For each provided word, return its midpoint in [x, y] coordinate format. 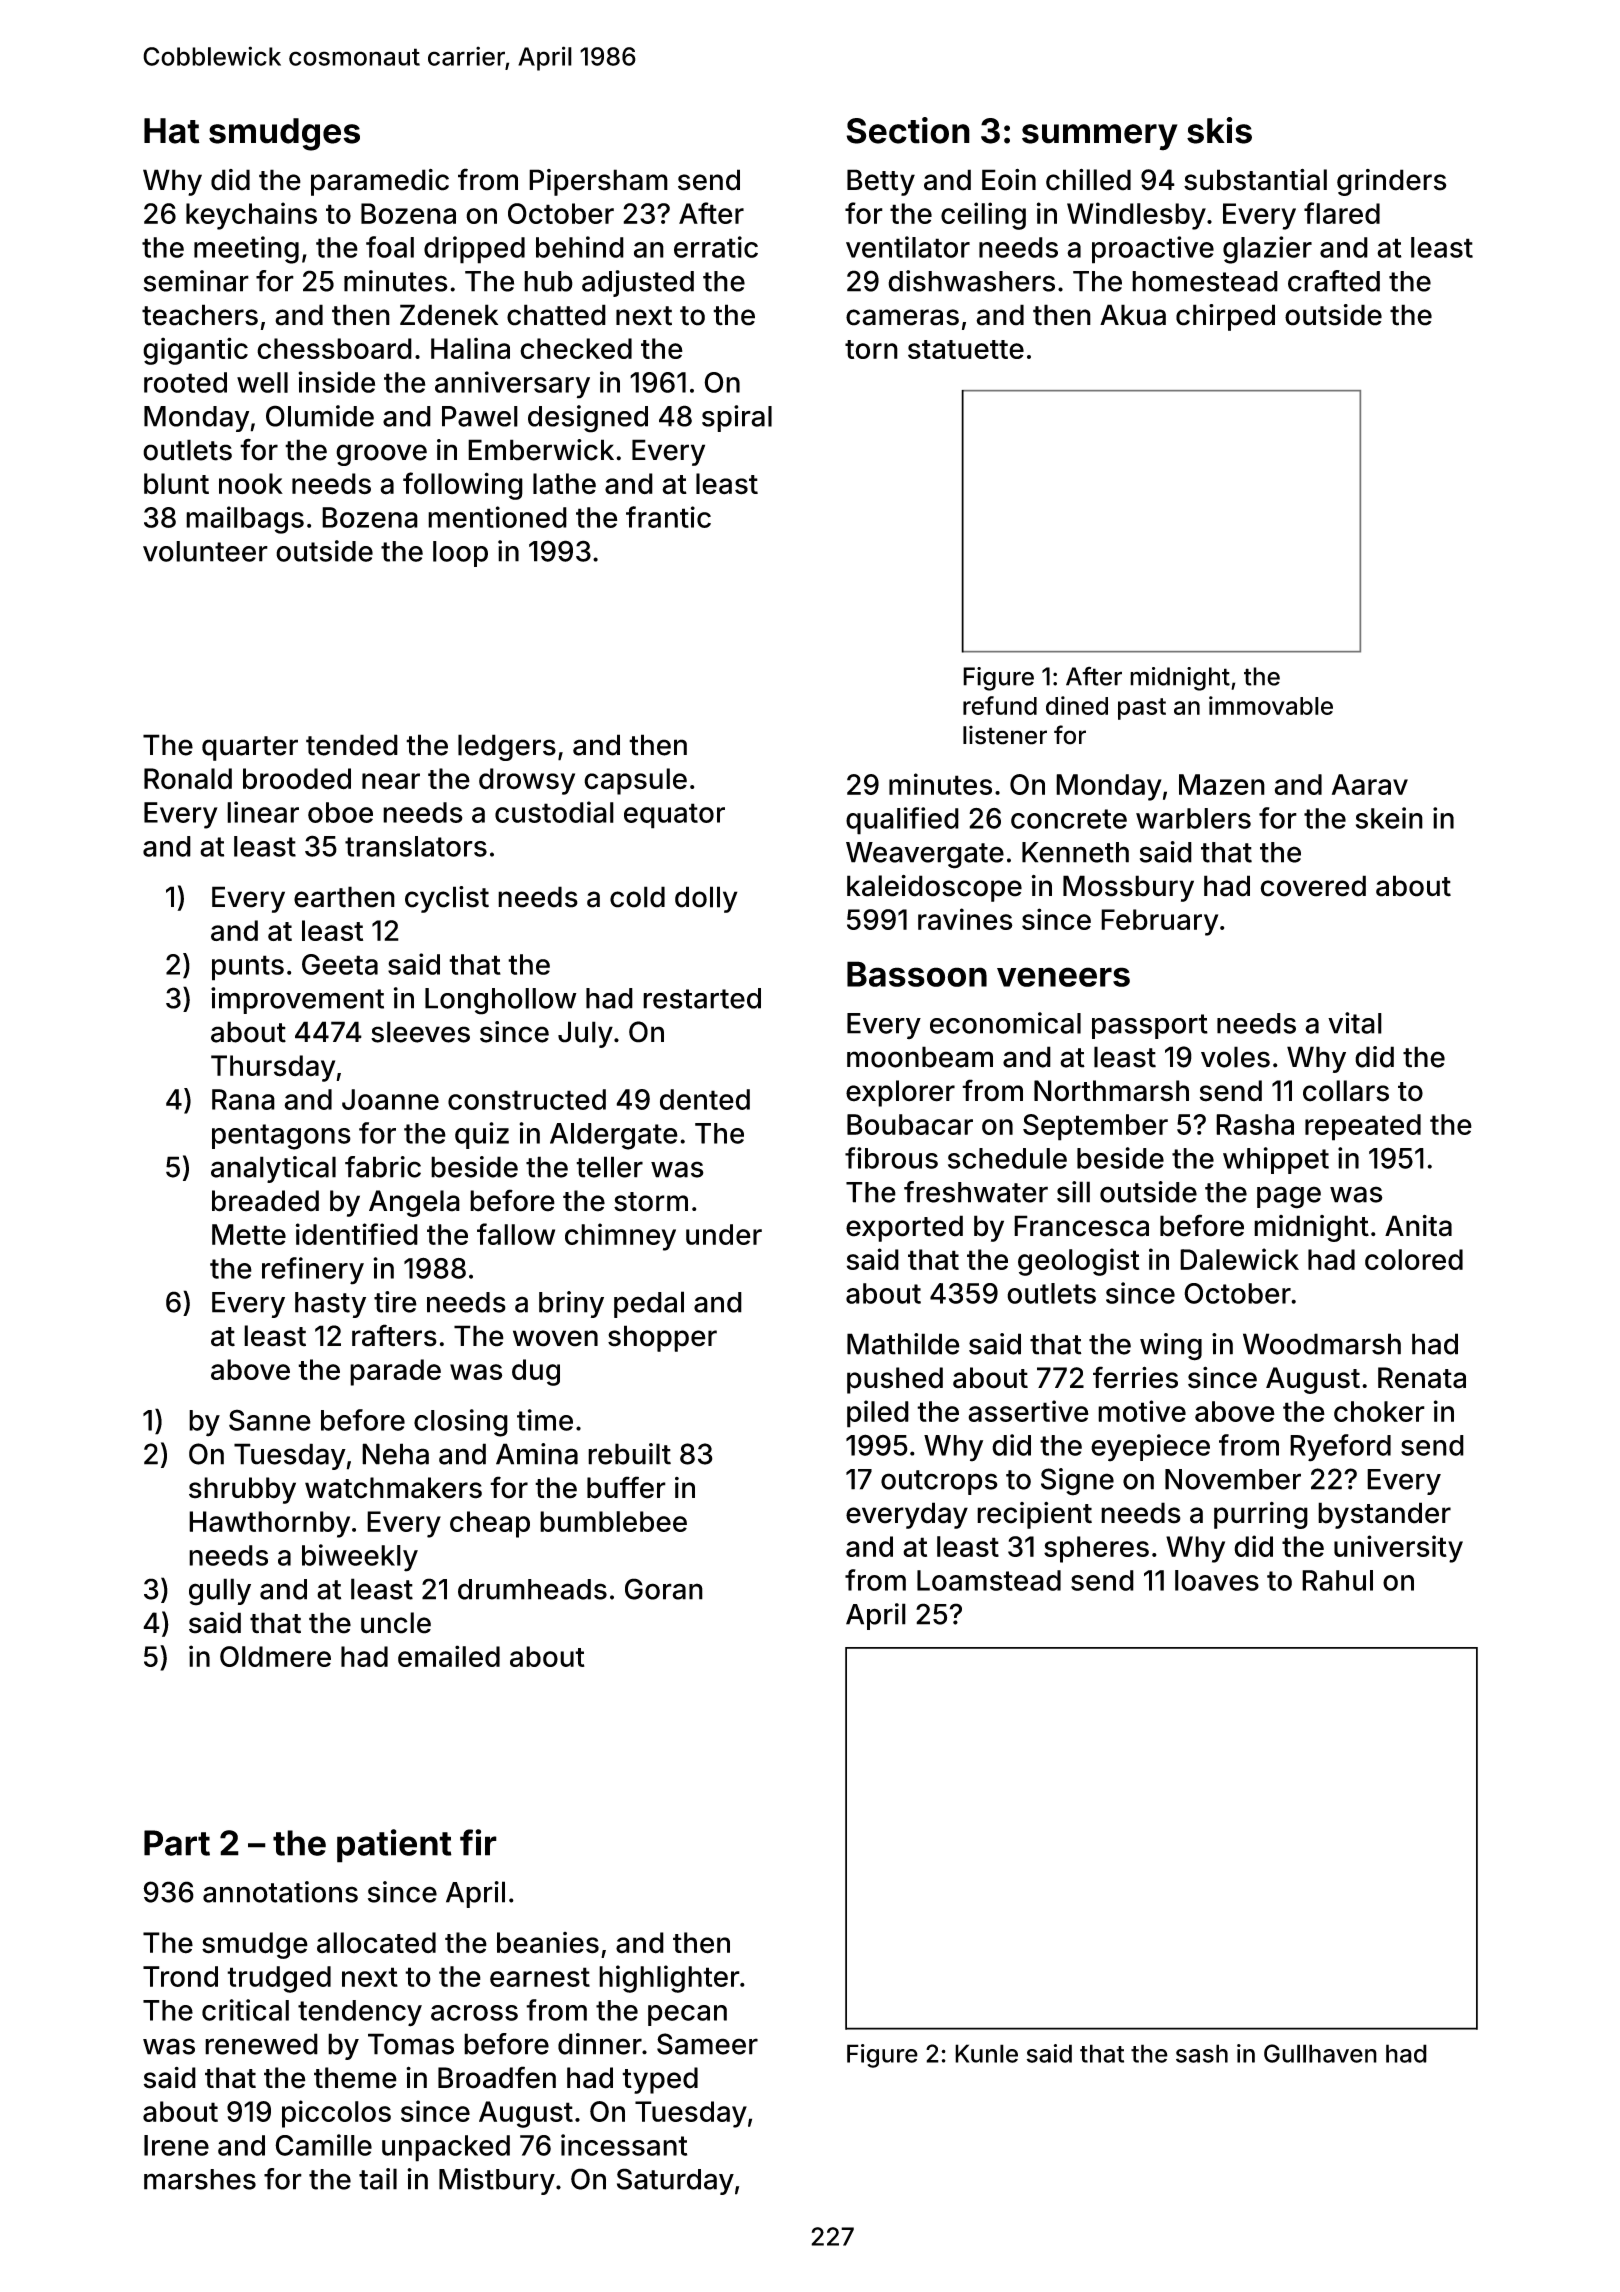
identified [357, 1234]
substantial [1255, 180]
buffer [626, 1487]
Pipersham [598, 182]
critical [245, 2010]
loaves [1217, 1580]
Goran [664, 1589]
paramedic [380, 182]
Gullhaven [1320, 2053]
